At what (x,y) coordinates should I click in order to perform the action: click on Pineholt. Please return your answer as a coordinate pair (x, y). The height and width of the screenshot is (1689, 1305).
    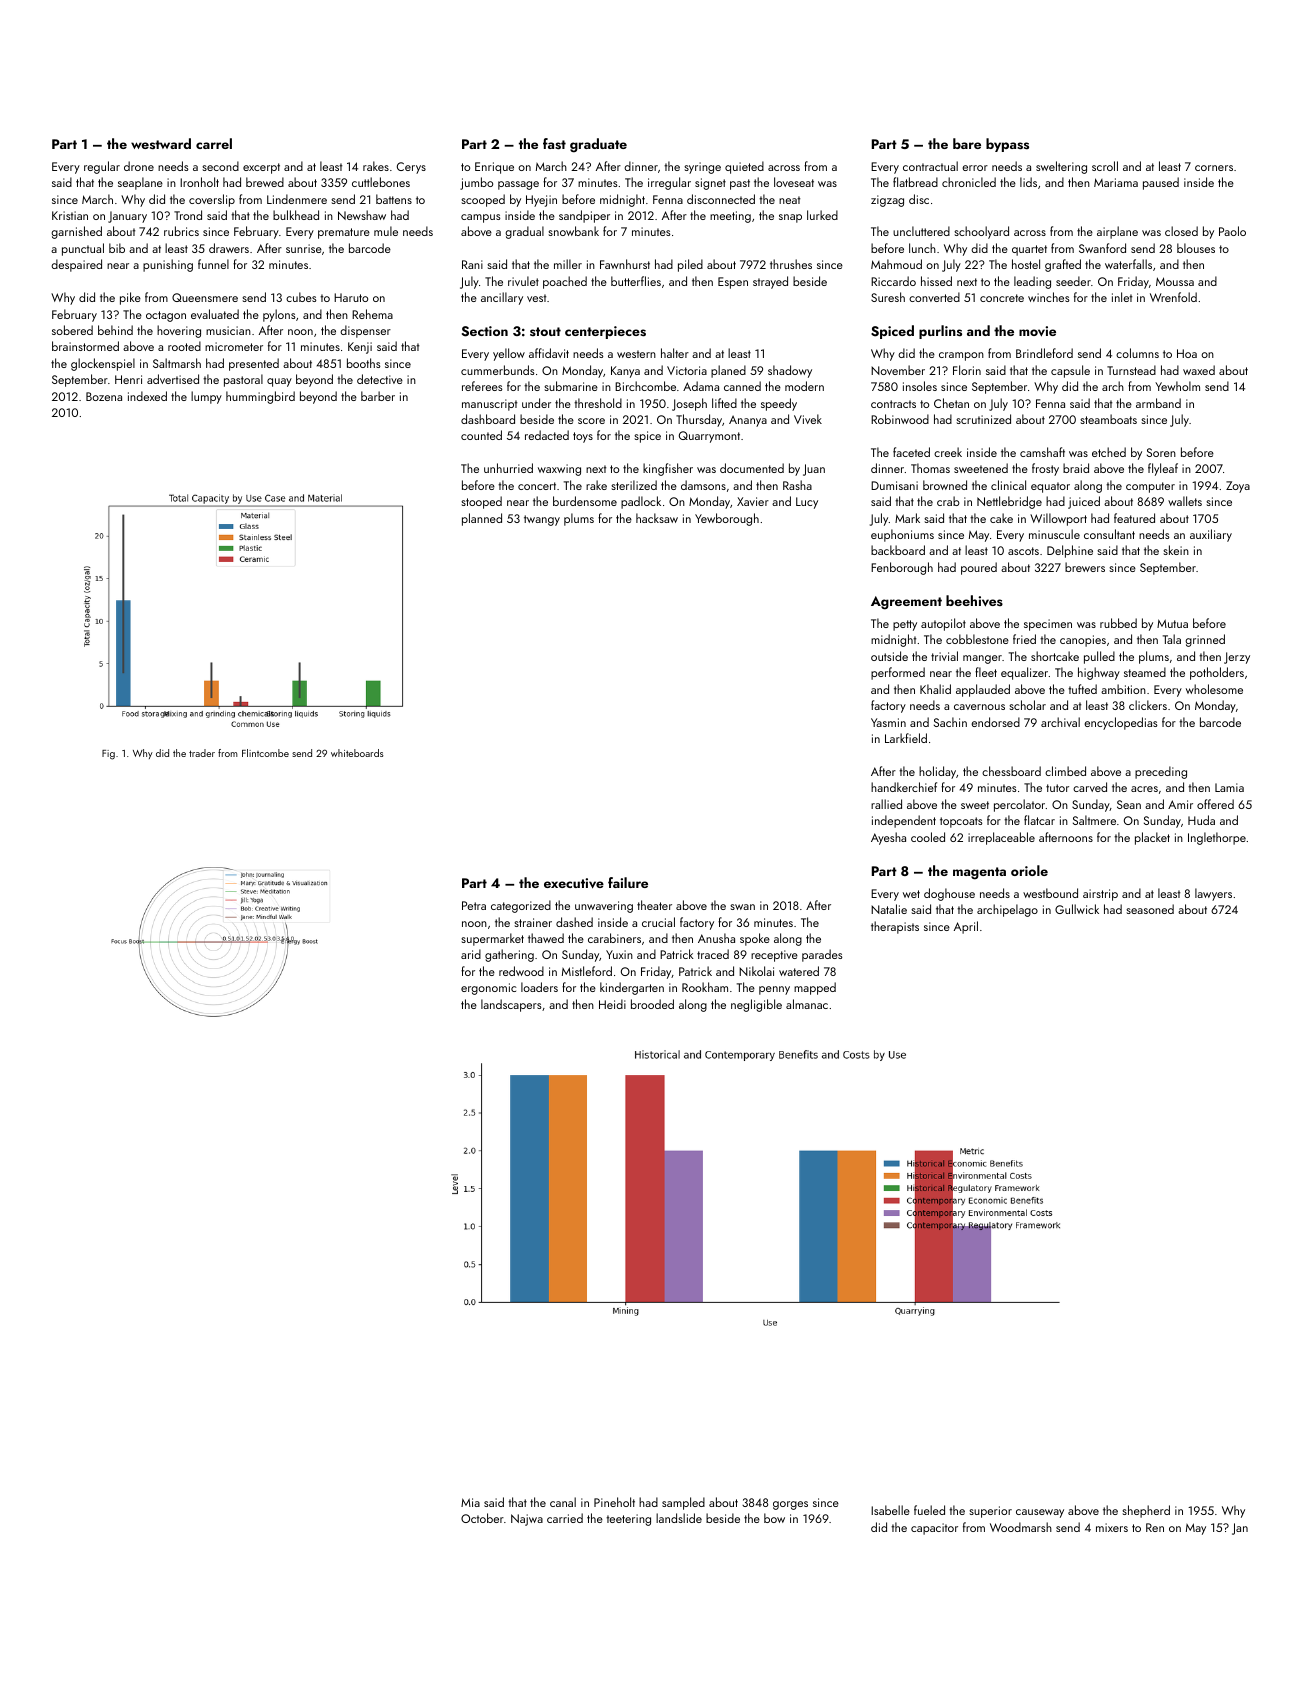
    Looking at the image, I should click on (614, 1502).
